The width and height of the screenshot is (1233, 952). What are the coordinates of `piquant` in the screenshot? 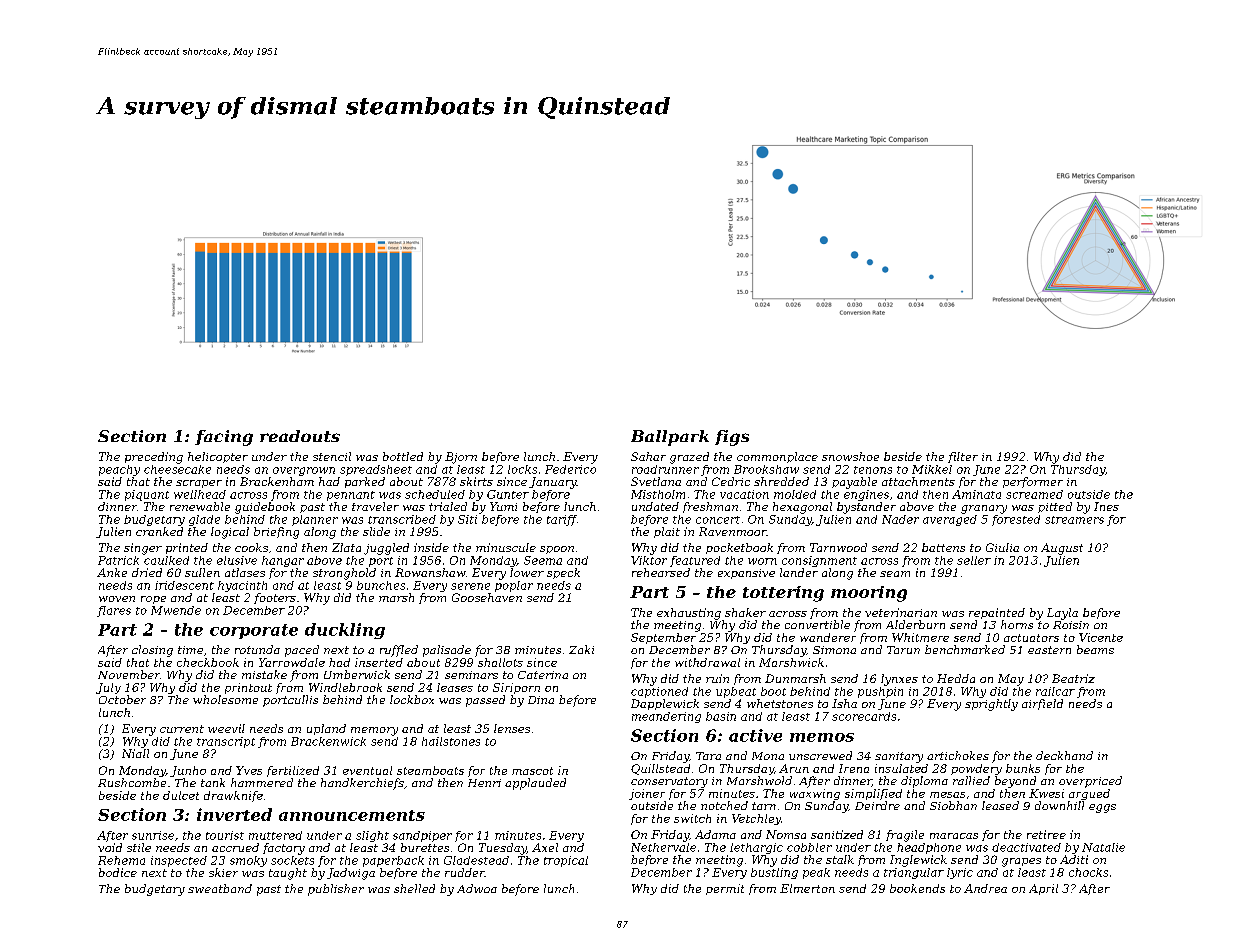 It's located at (147, 495).
